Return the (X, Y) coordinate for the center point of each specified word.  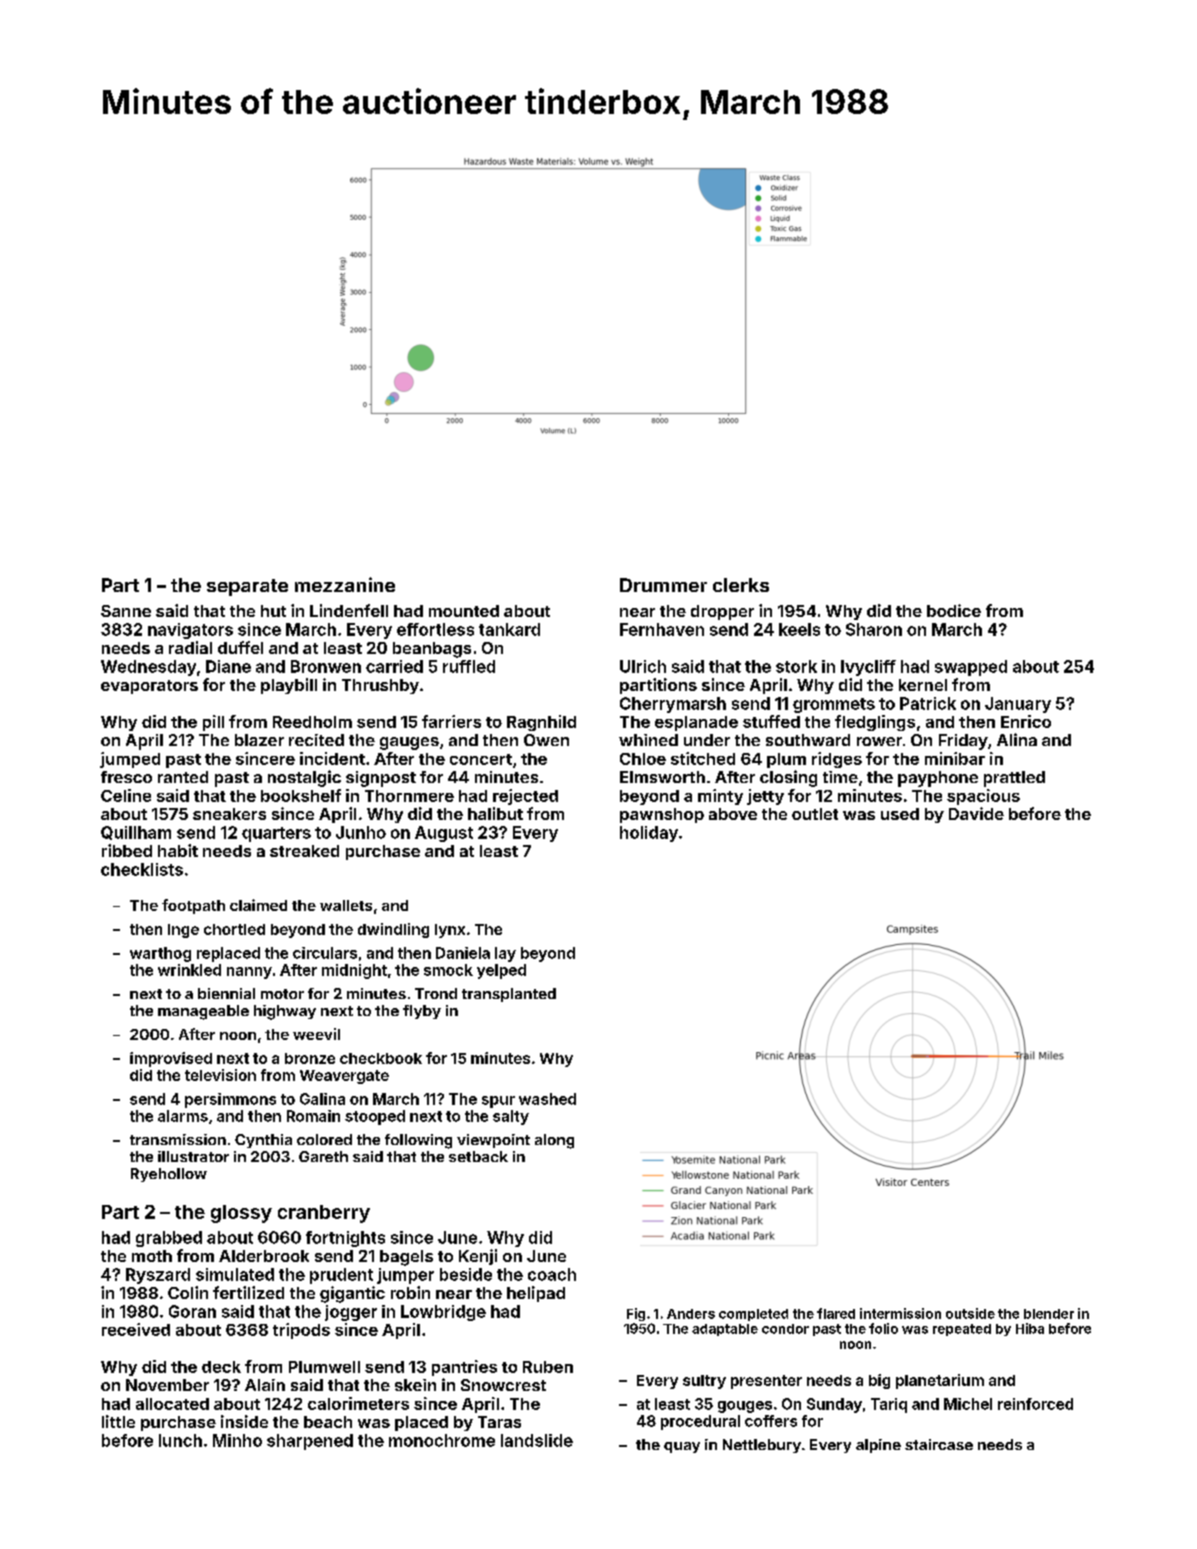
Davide (976, 813)
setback (478, 1156)
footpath (193, 906)
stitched (703, 758)
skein (415, 1385)
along (554, 1141)
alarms (183, 1116)
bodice (954, 610)
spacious (983, 797)
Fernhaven (662, 629)
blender (1049, 1314)
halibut (495, 813)
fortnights (345, 1239)
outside (970, 1313)
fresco (126, 777)
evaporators (149, 687)
